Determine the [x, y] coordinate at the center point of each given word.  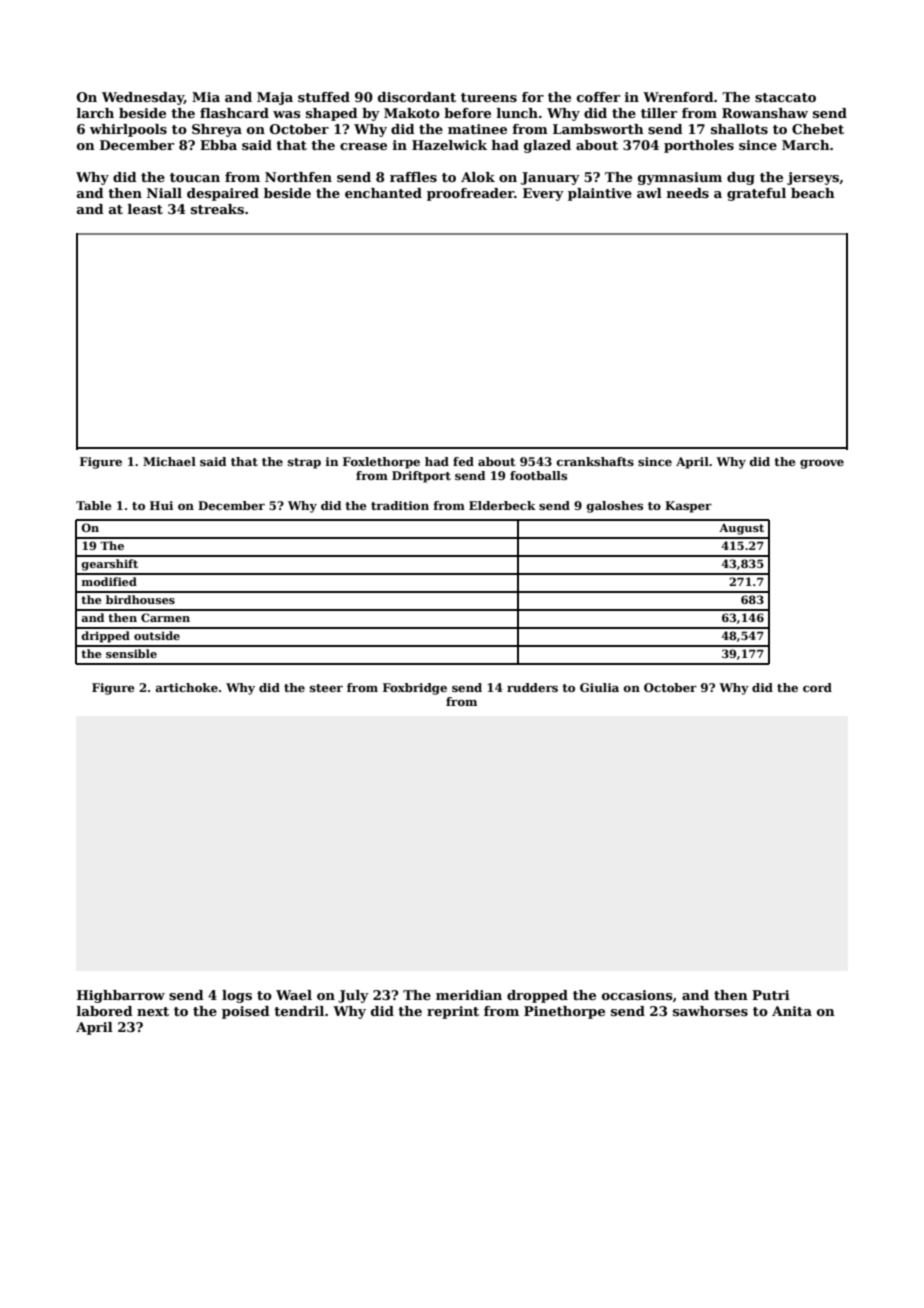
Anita [792, 1011]
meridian [469, 995]
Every [543, 194]
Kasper [688, 507]
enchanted [383, 193]
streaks [217, 209]
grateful [756, 194]
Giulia [599, 687]
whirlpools [128, 130]
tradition [400, 505]
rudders [532, 687]
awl [649, 193]
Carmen [165, 617]
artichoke [186, 687]
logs [237, 996]
